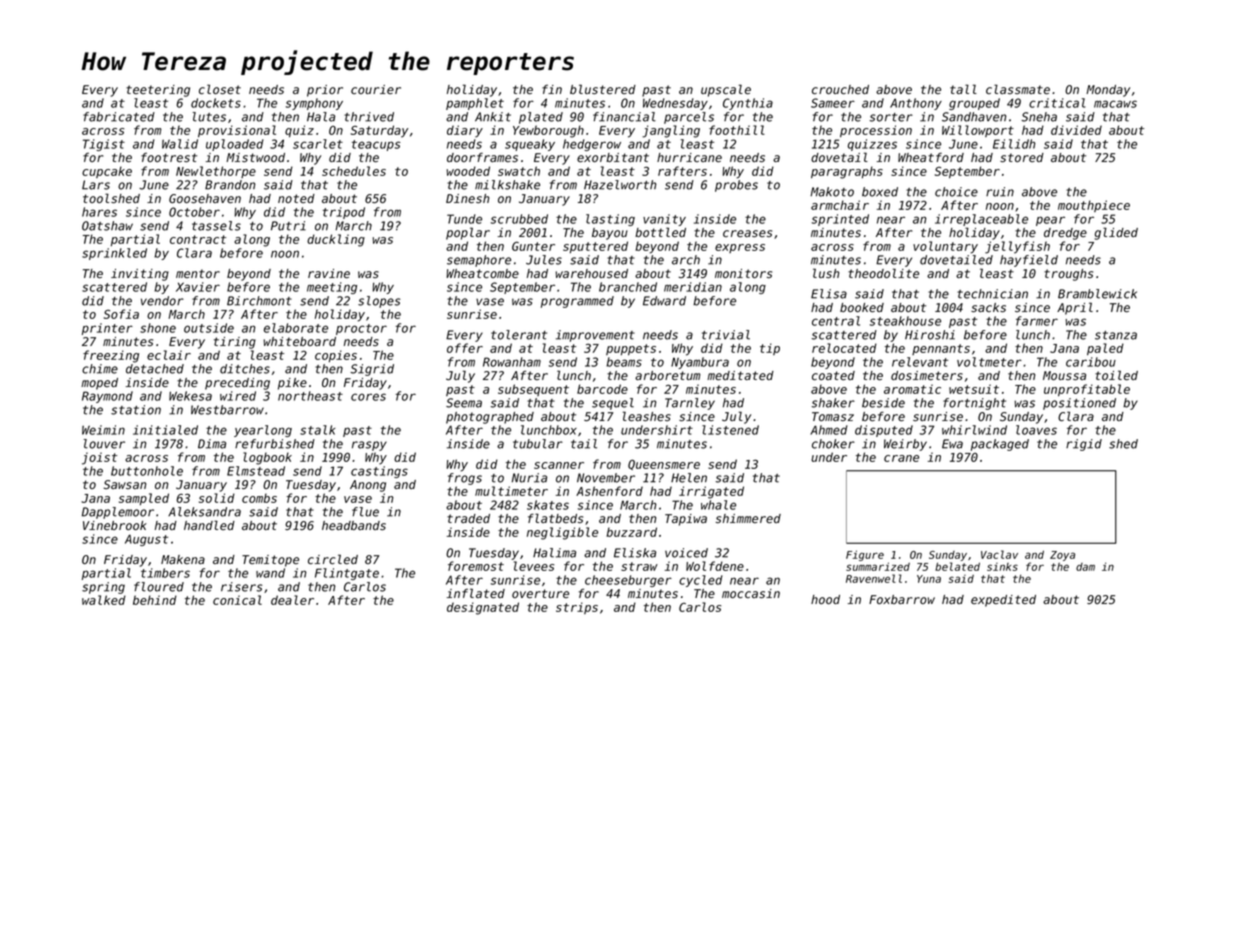 This document has width=1233, height=952. I want to click on closet, so click(220, 89).
